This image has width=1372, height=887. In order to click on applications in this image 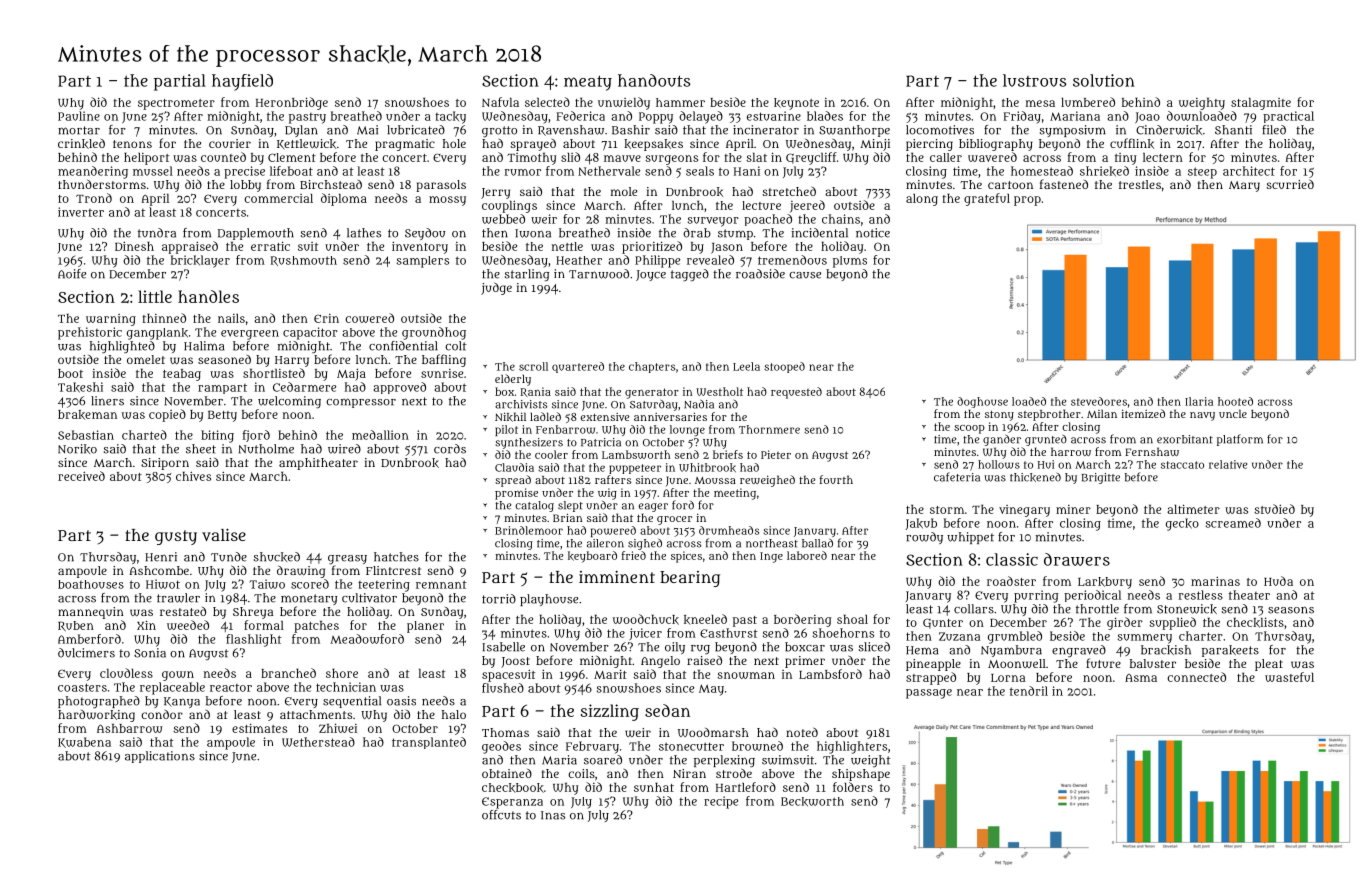, I will do `click(160, 757)`.
